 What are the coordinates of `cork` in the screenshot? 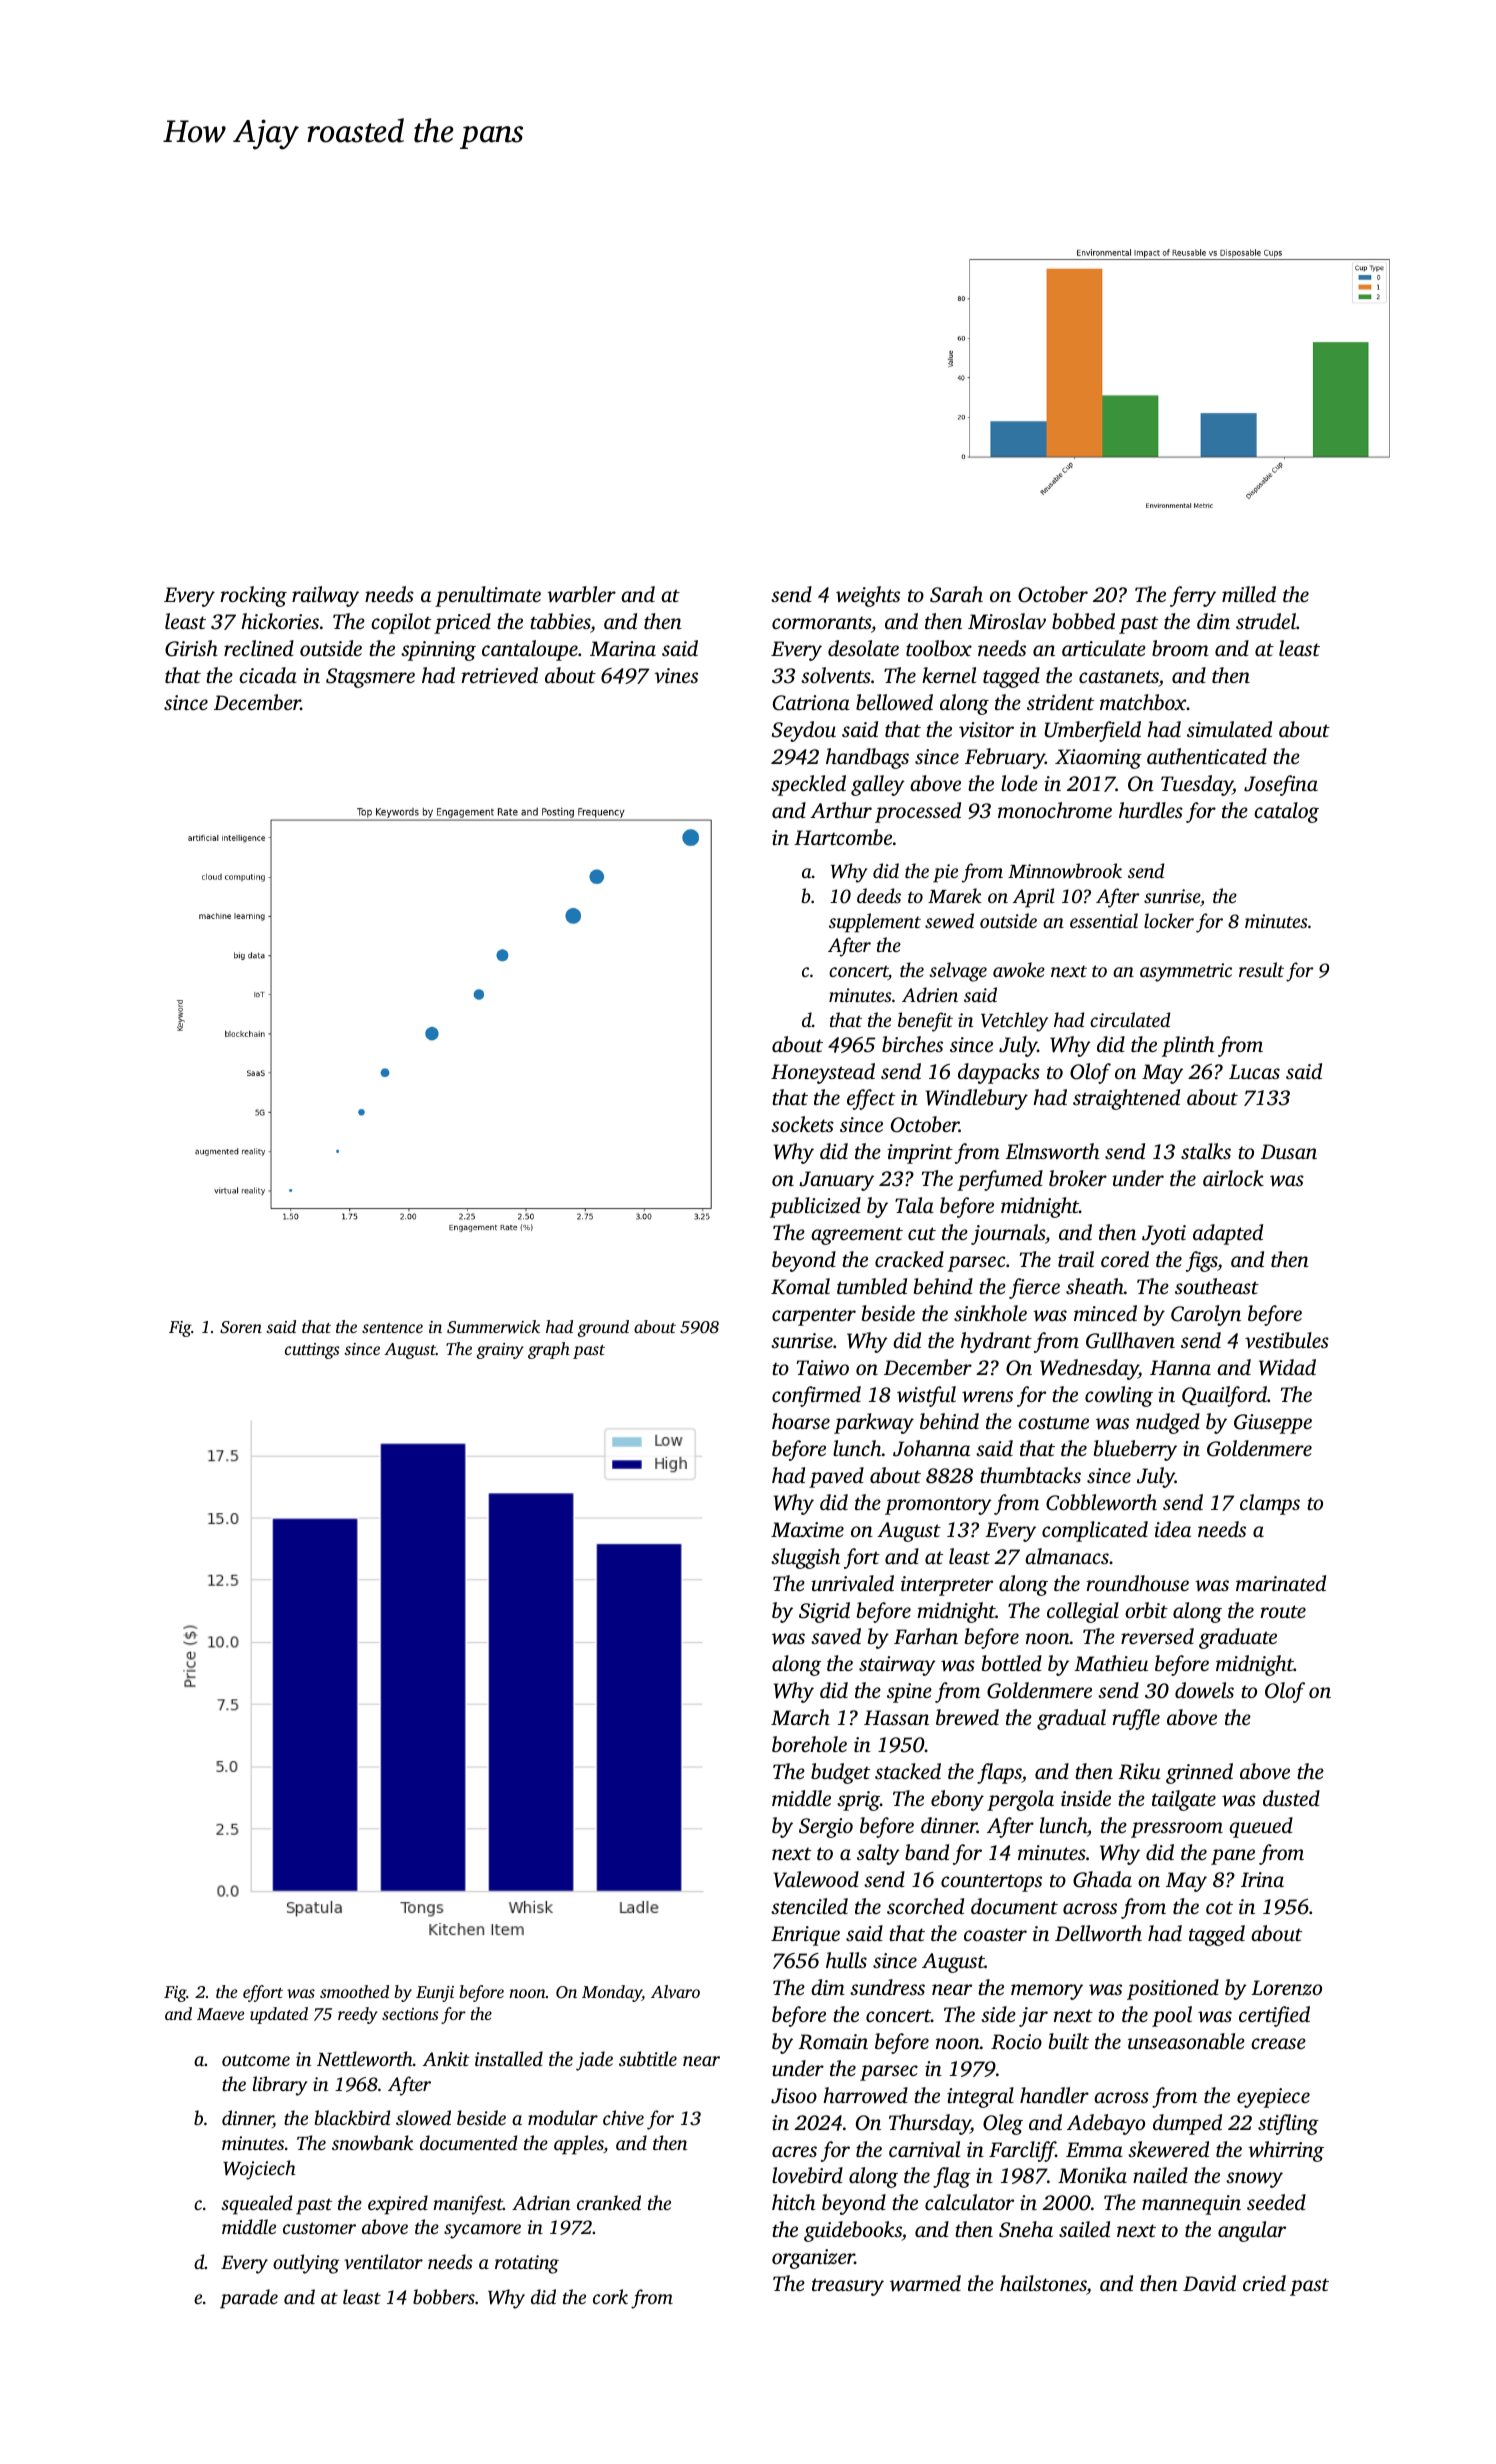 It's located at (610, 2296).
